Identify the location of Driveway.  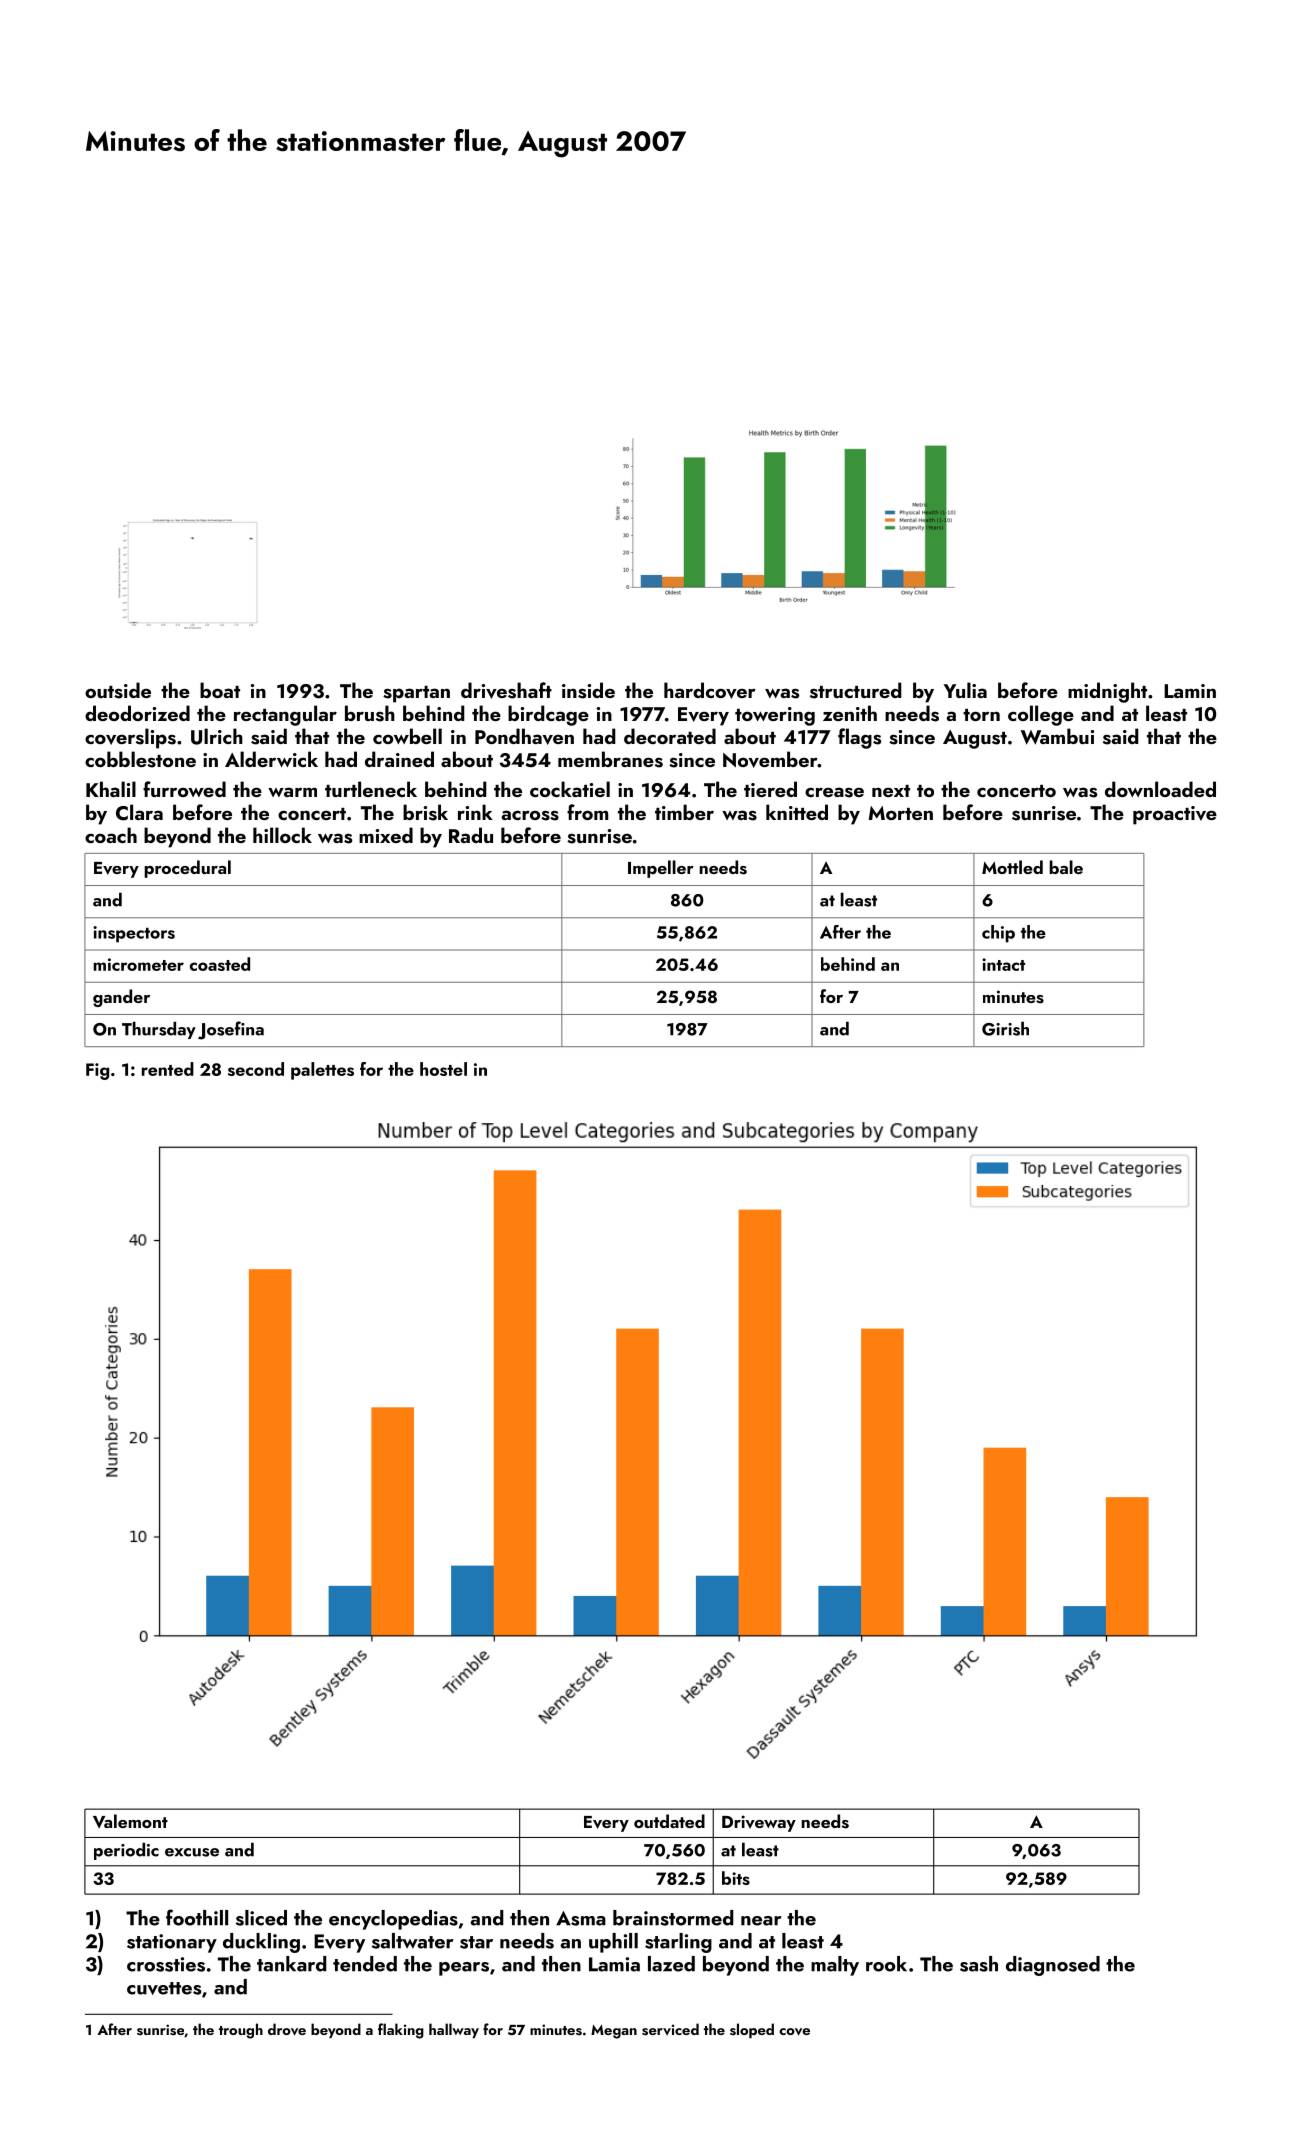
(759, 1823).
